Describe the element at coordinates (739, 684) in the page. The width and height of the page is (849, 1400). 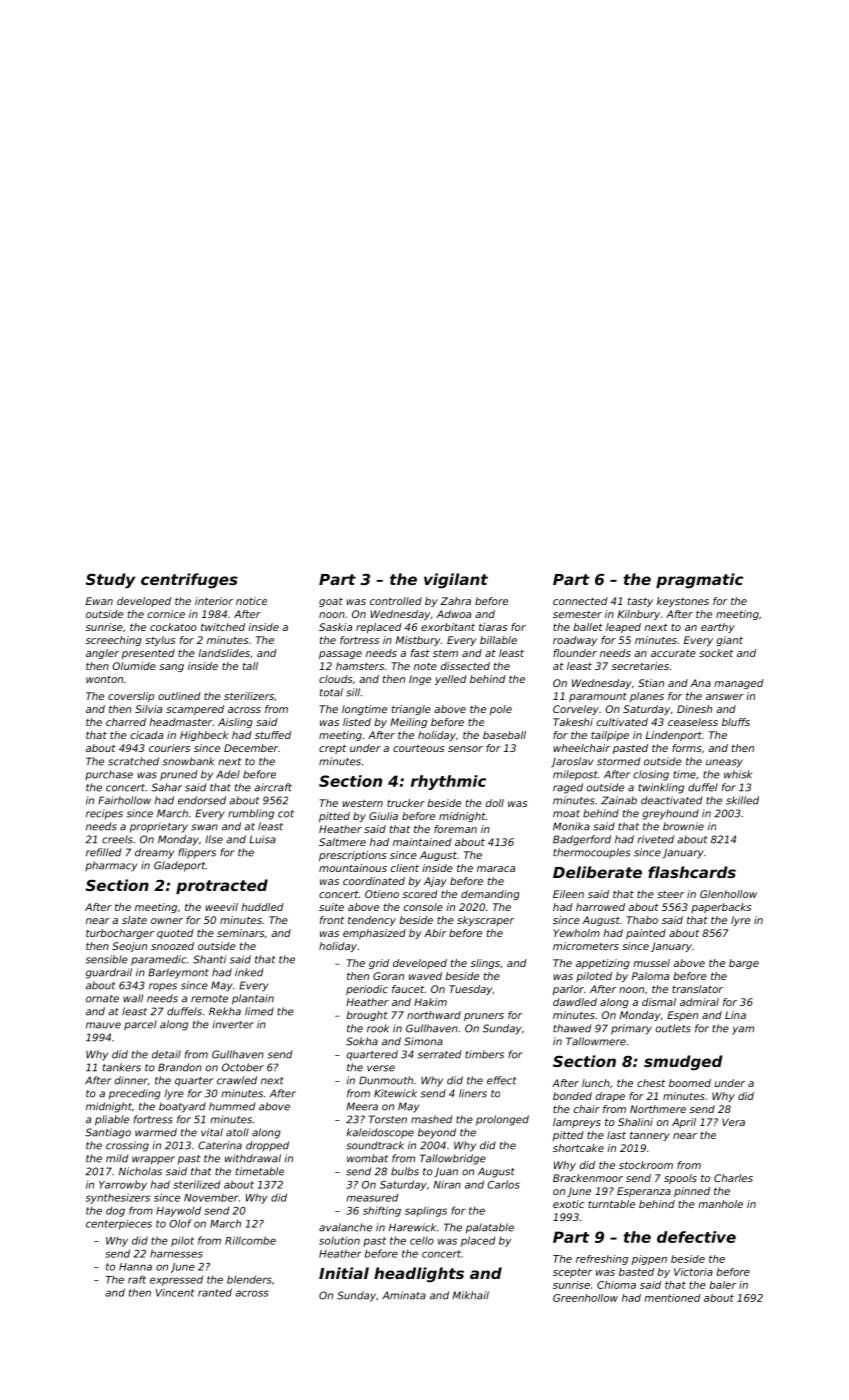
I see `managed` at that location.
